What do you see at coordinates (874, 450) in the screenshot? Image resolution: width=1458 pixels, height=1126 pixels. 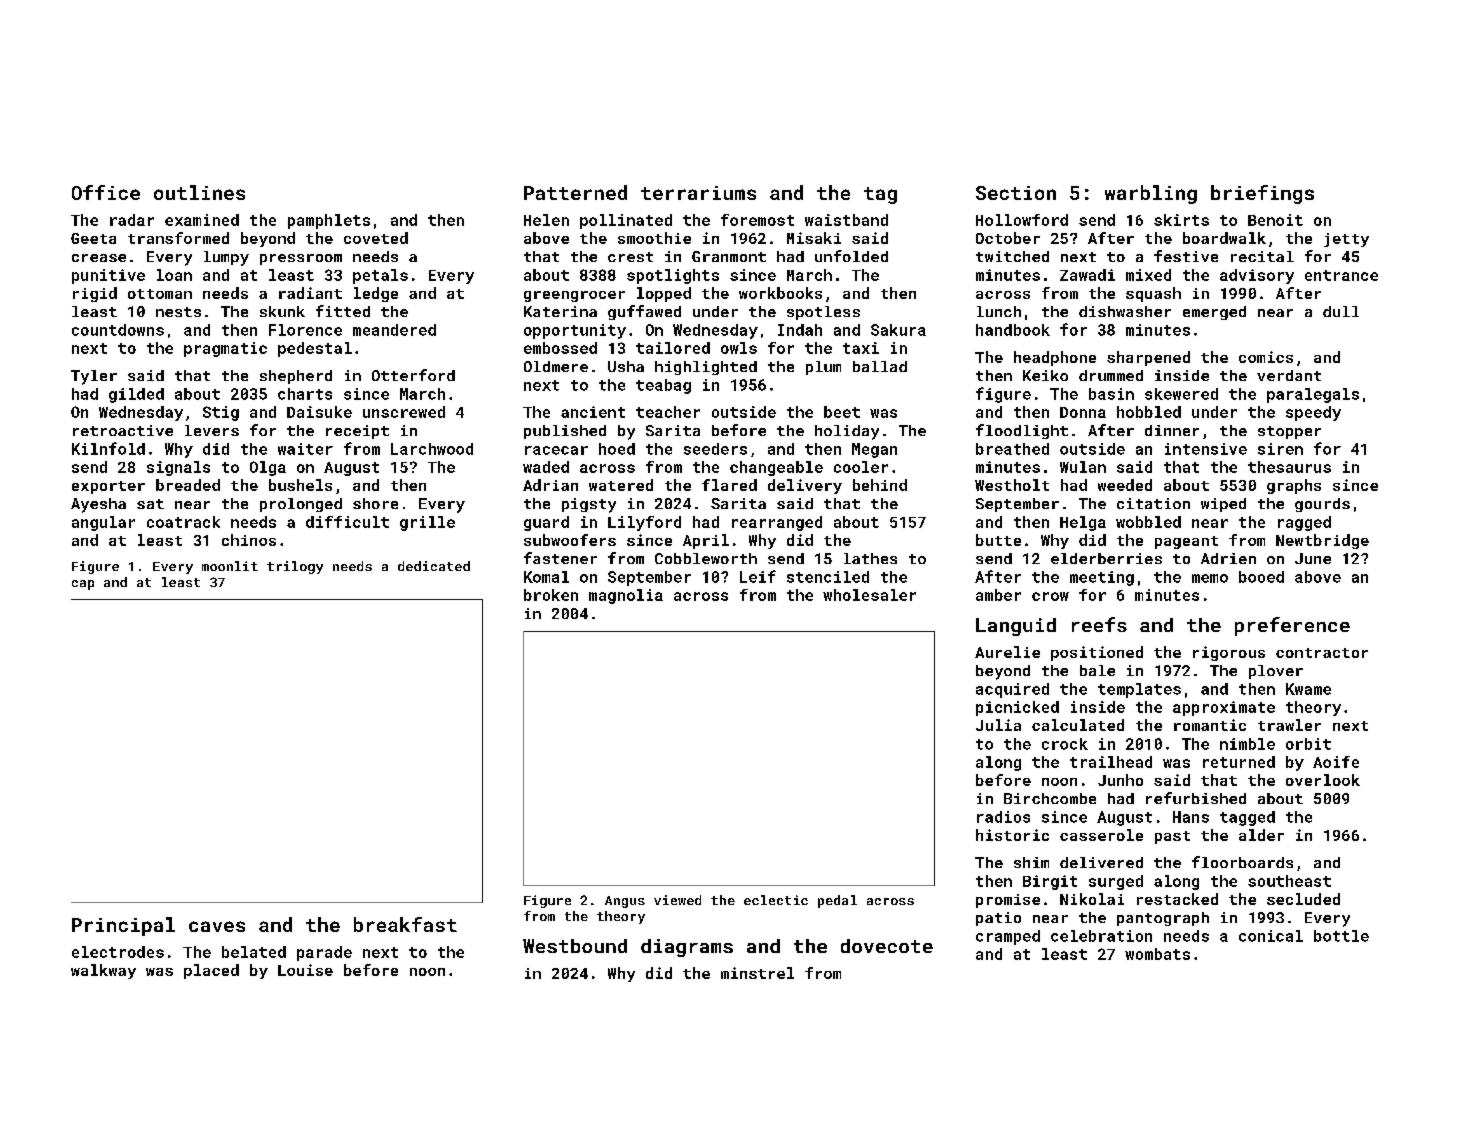 I see `Megan` at bounding box center [874, 450].
